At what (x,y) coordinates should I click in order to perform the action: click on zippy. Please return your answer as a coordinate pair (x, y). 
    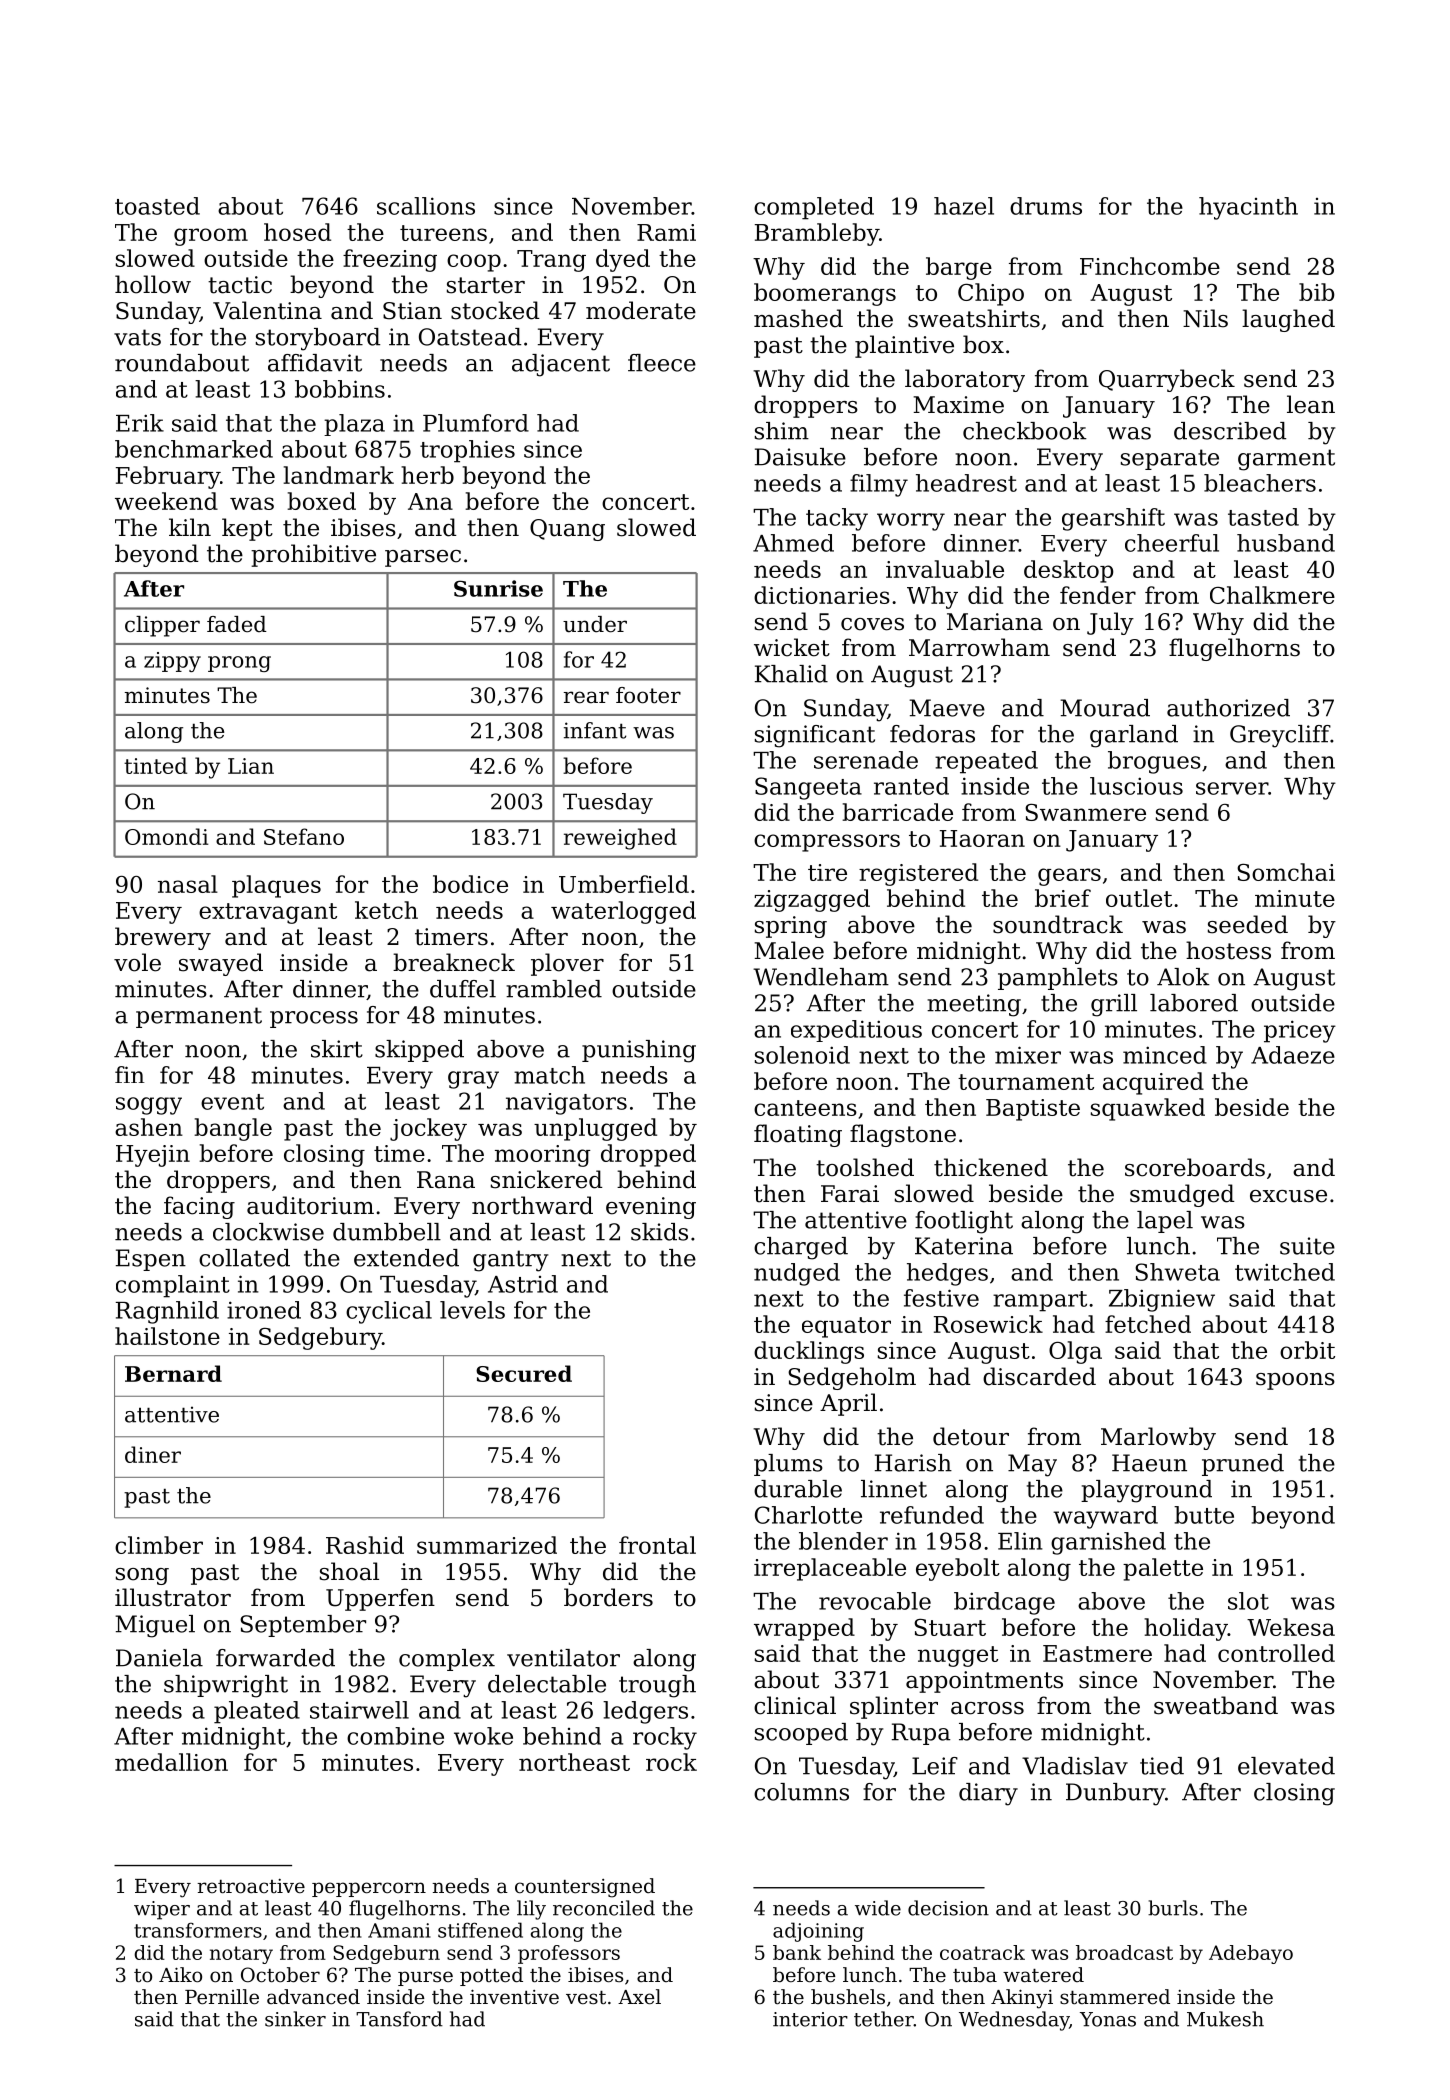
    Looking at the image, I should click on (172, 662).
